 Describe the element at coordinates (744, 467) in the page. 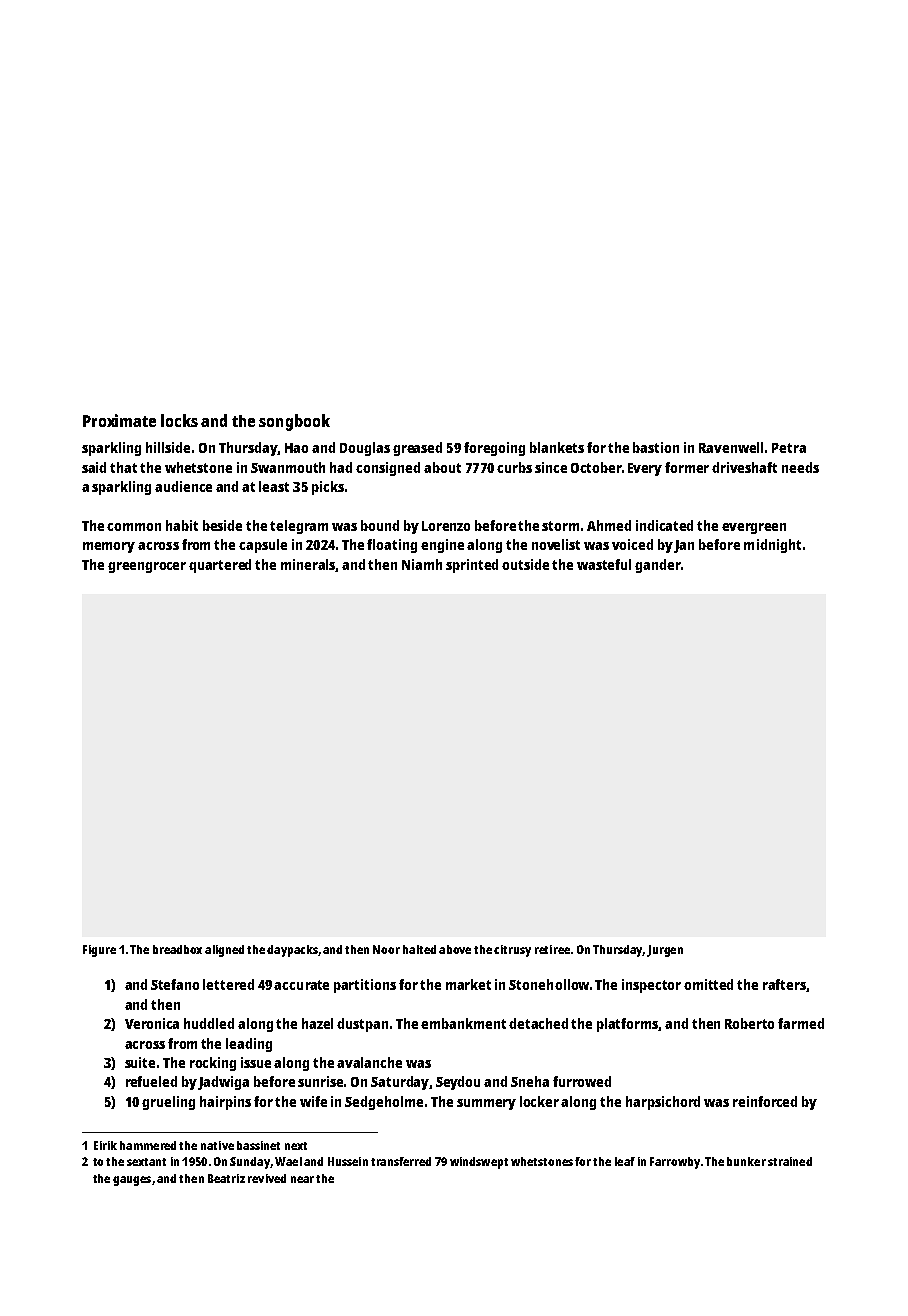

I see `driveshaft` at that location.
